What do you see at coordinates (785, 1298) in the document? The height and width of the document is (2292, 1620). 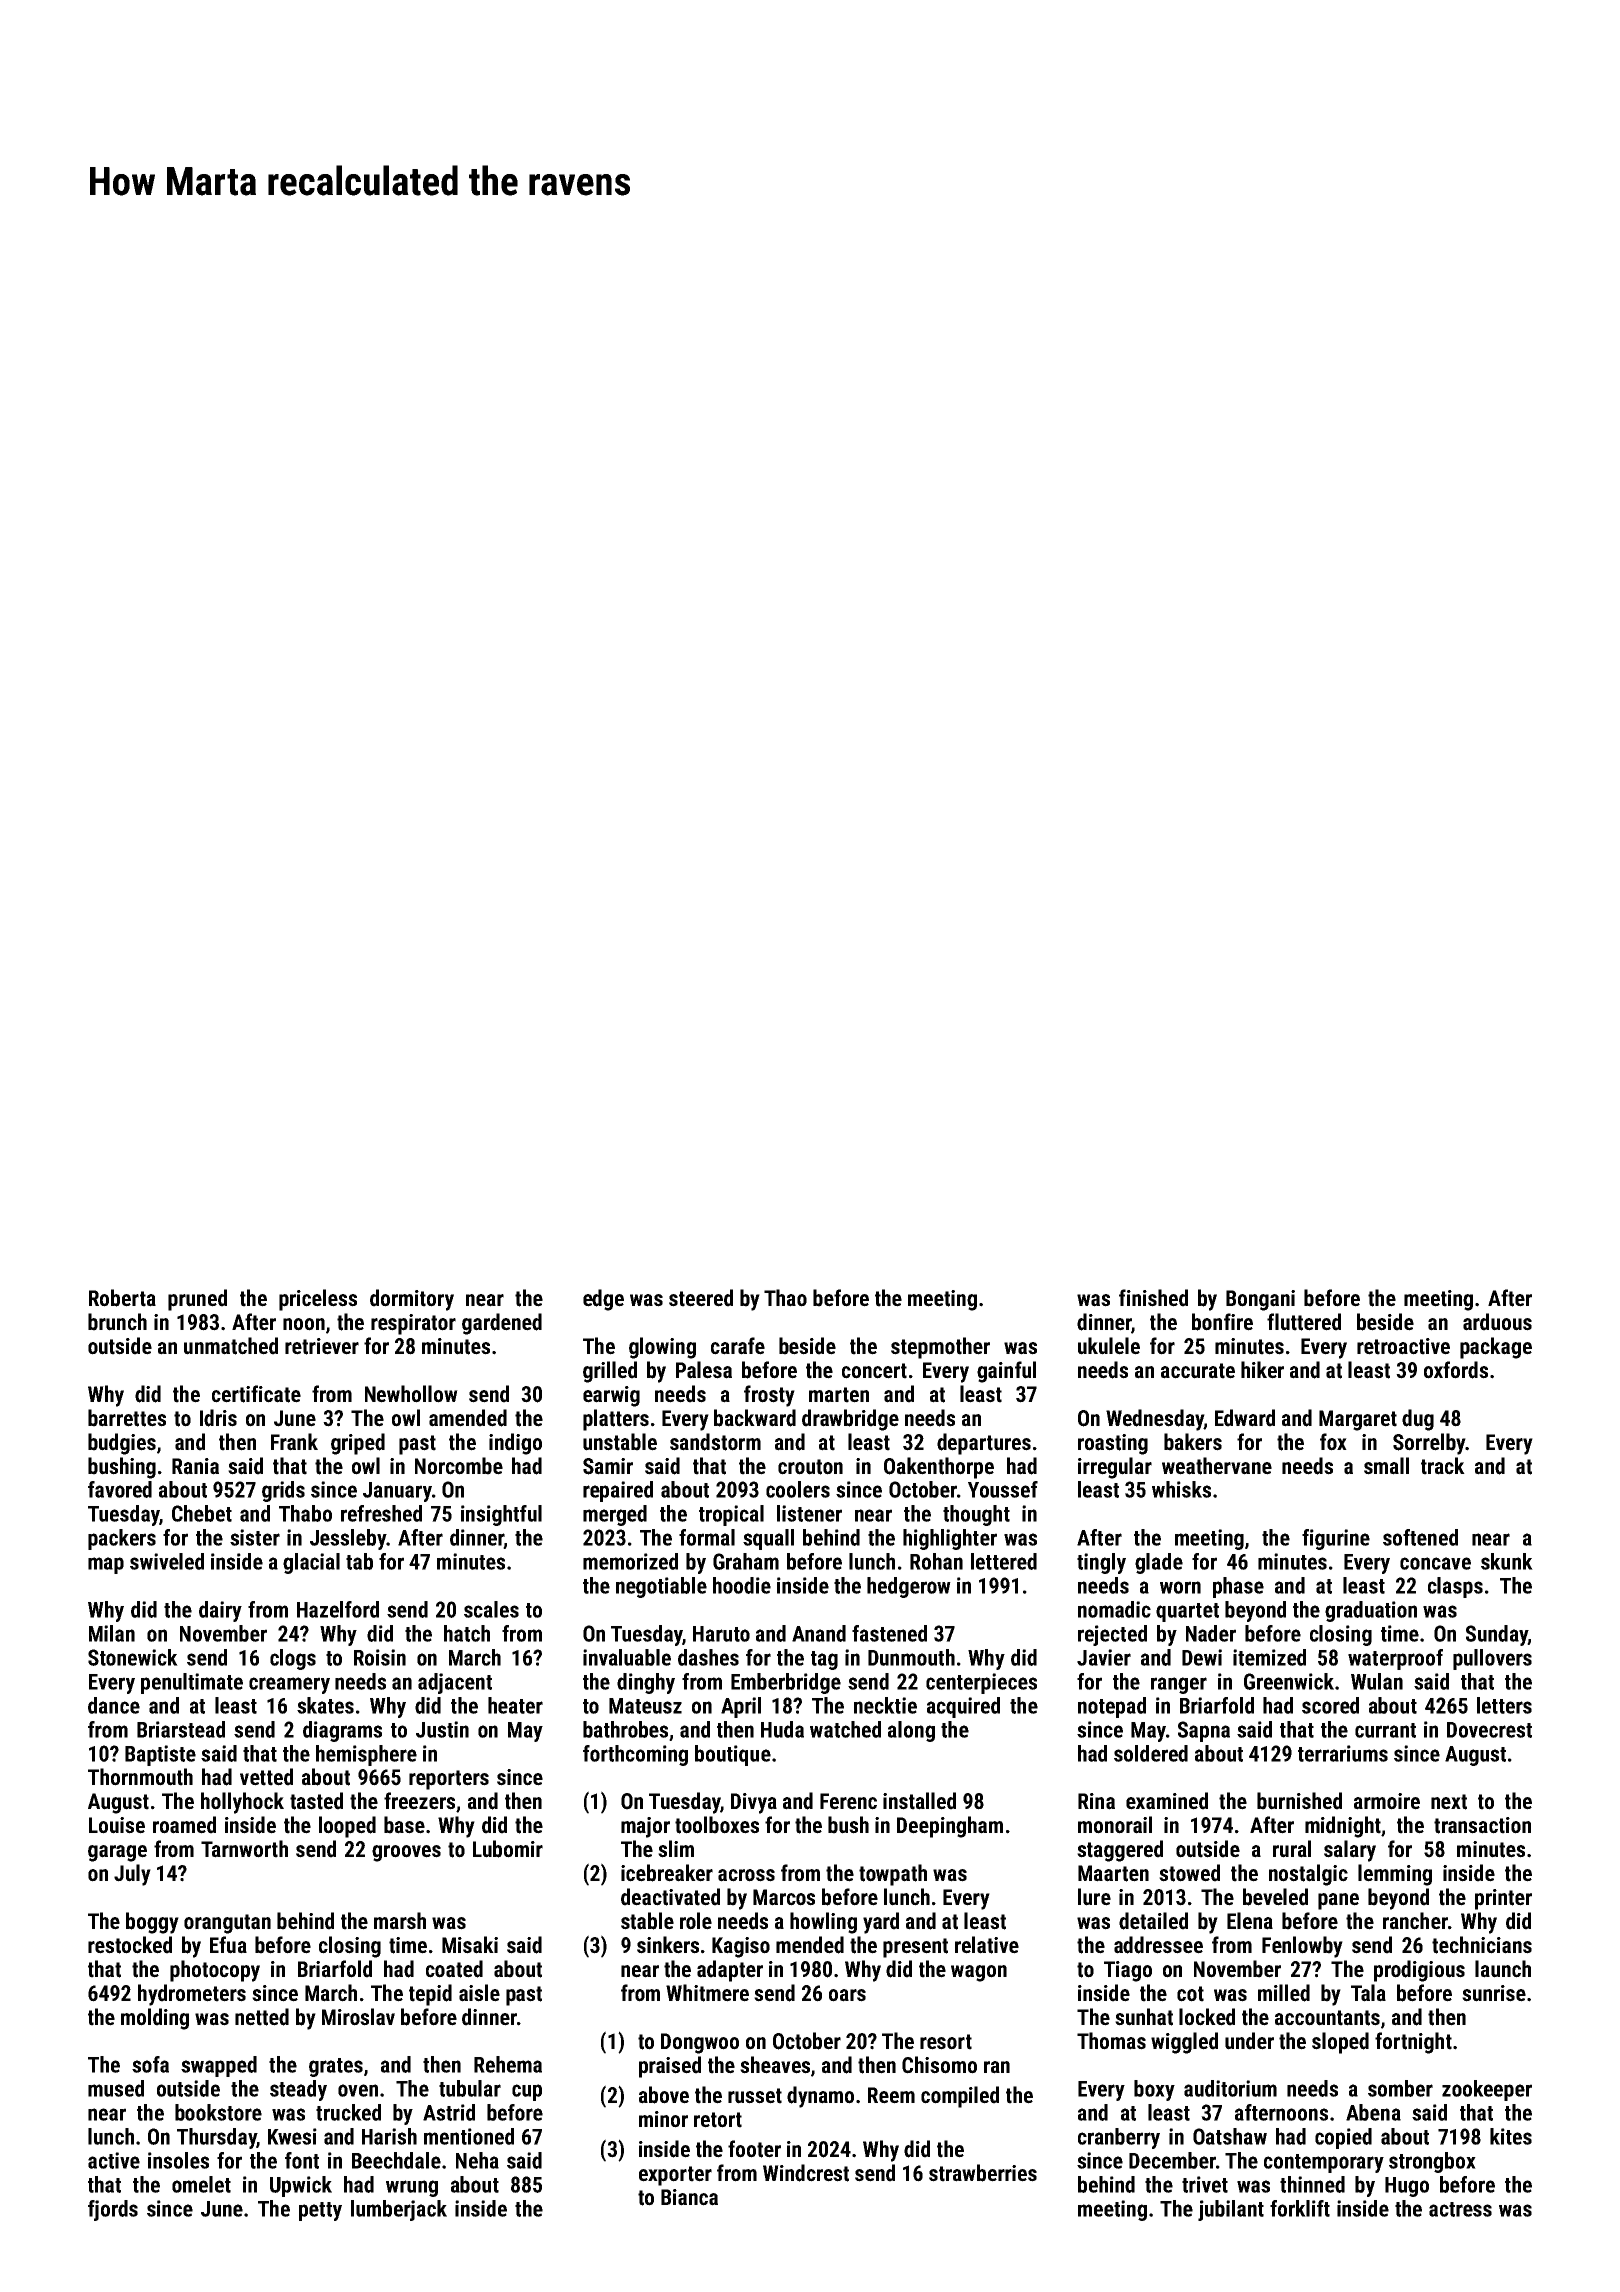 I see `Thao` at bounding box center [785, 1298].
